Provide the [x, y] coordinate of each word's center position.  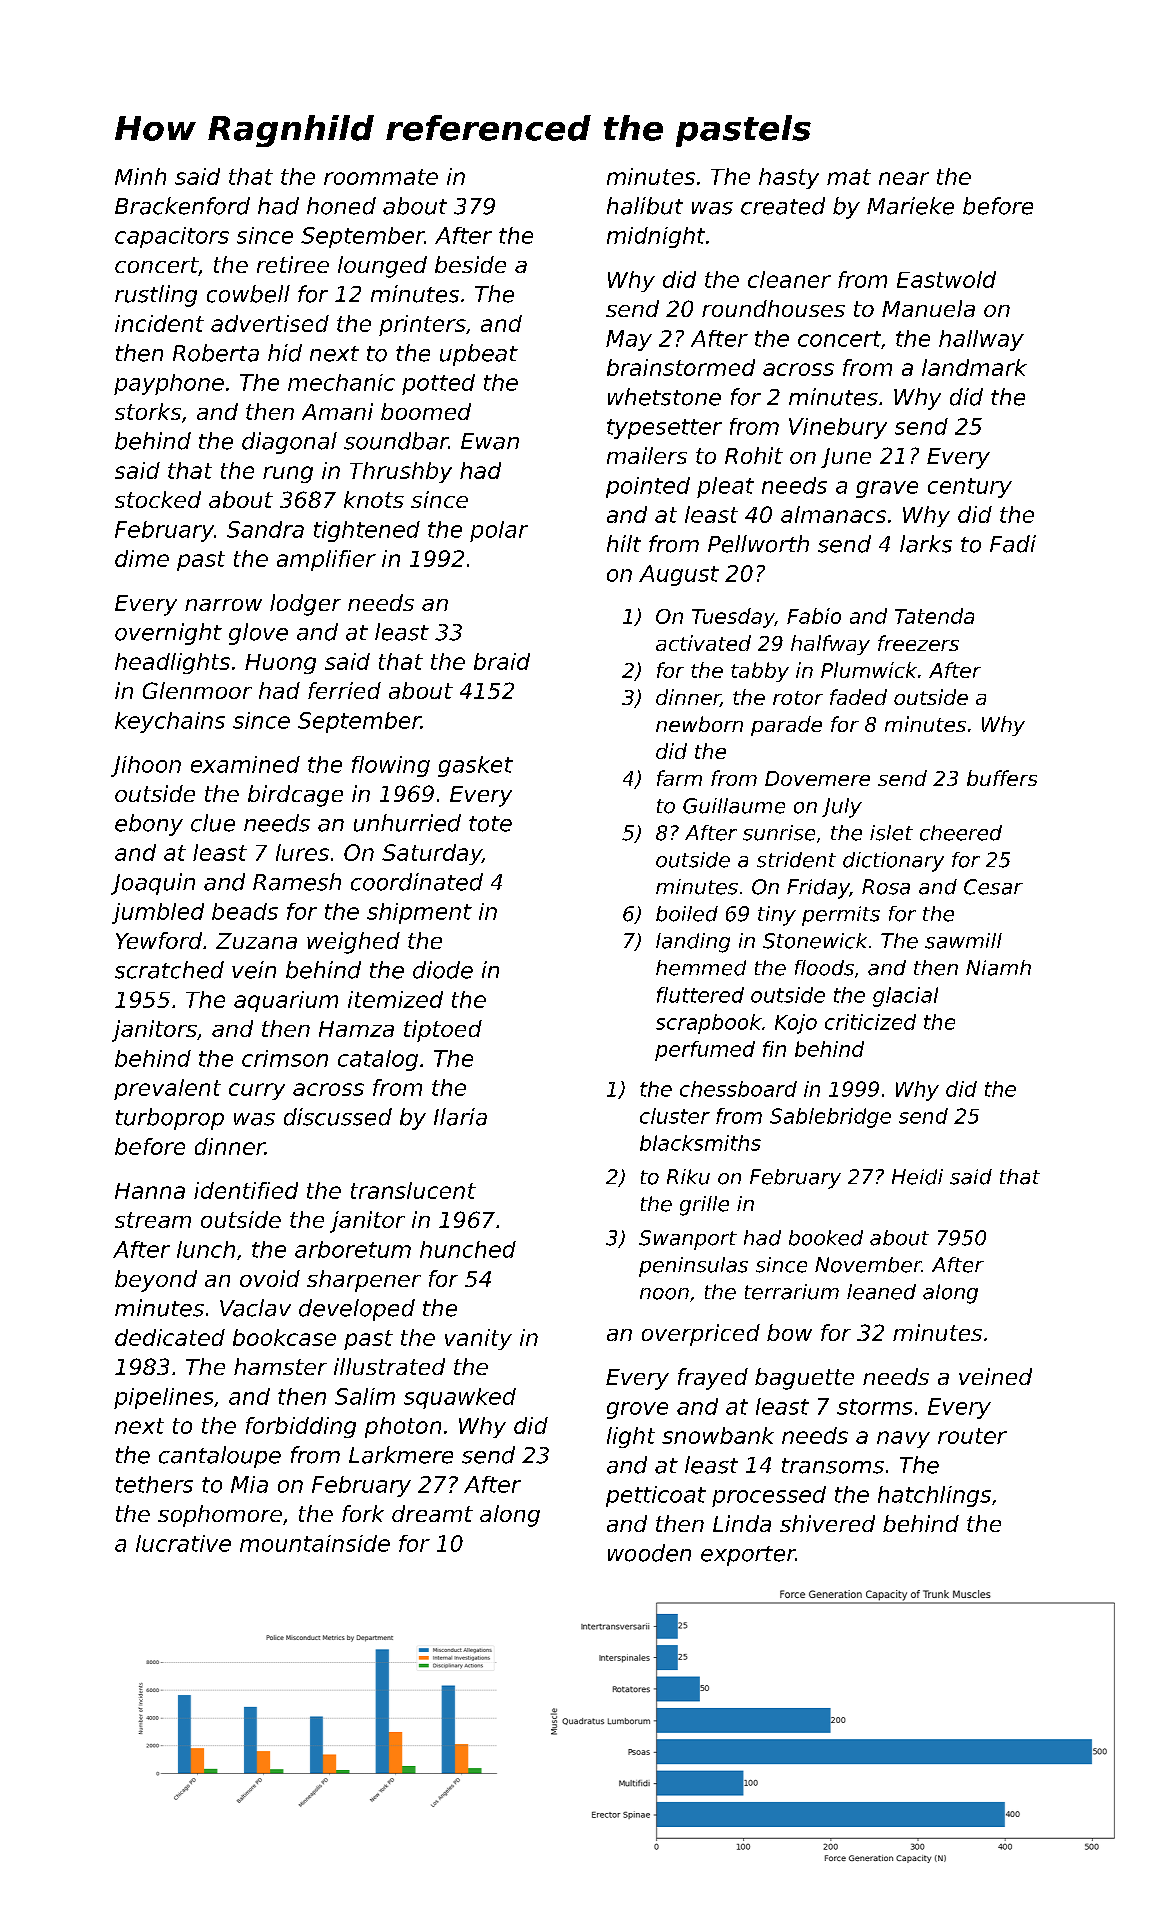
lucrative [183, 1543]
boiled [687, 914]
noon [664, 1294]
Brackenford [182, 206]
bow [789, 1332]
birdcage [295, 796]
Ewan [490, 441]
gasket [475, 766]
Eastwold [946, 279]
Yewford [159, 940]
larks [926, 544]
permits [841, 916]
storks [148, 411]
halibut [645, 206]
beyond [156, 1281]
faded [858, 697]
